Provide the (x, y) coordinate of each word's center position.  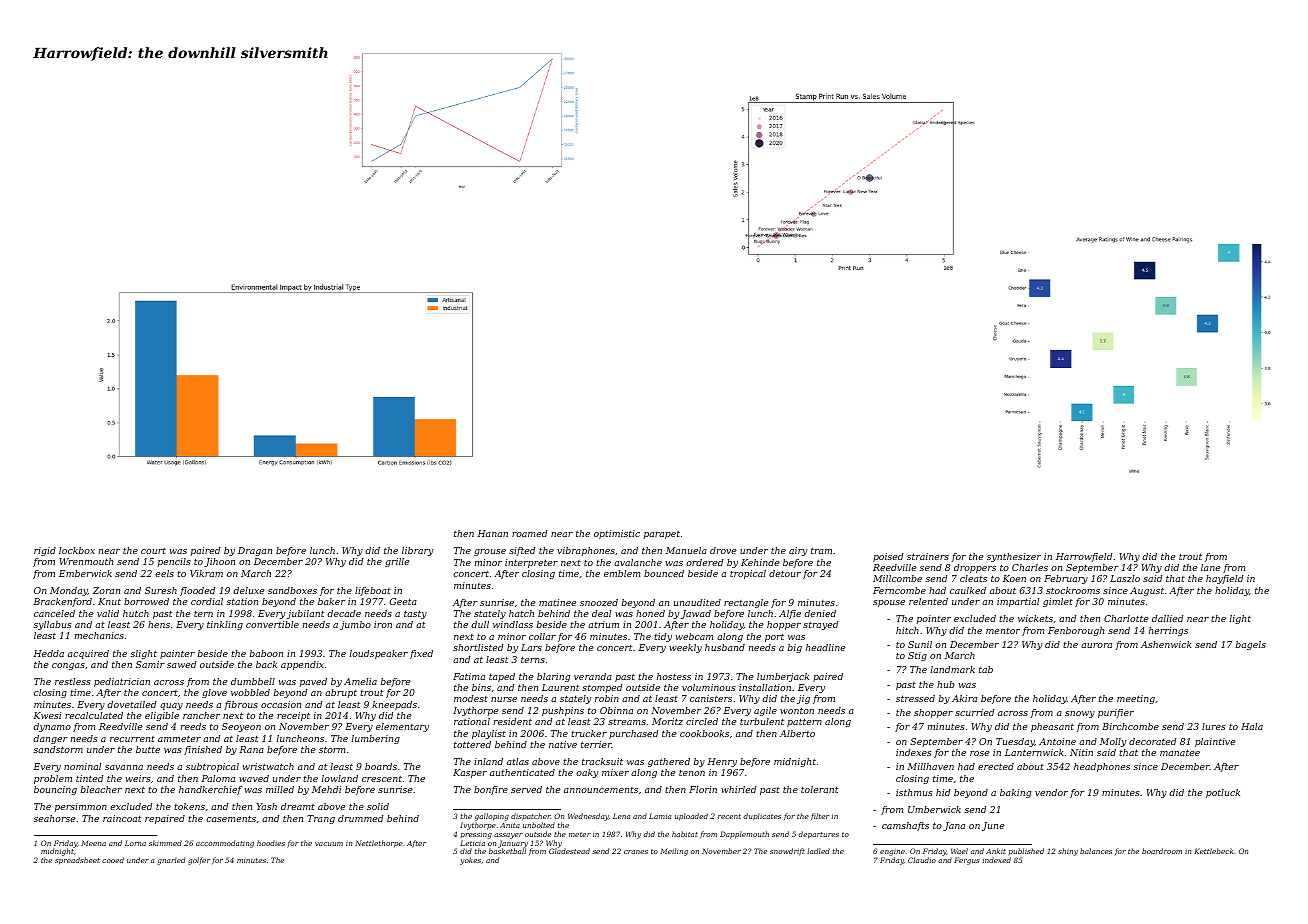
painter (177, 654)
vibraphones (586, 551)
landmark (952, 669)
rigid (45, 551)
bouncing (55, 790)
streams (627, 722)
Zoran (106, 590)
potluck (1223, 793)
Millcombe (897, 578)
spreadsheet (77, 861)
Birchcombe (1130, 726)
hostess (674, 676)
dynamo (52, 727)
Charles (1030, 567)
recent (729, 816)
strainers (928, 556)
